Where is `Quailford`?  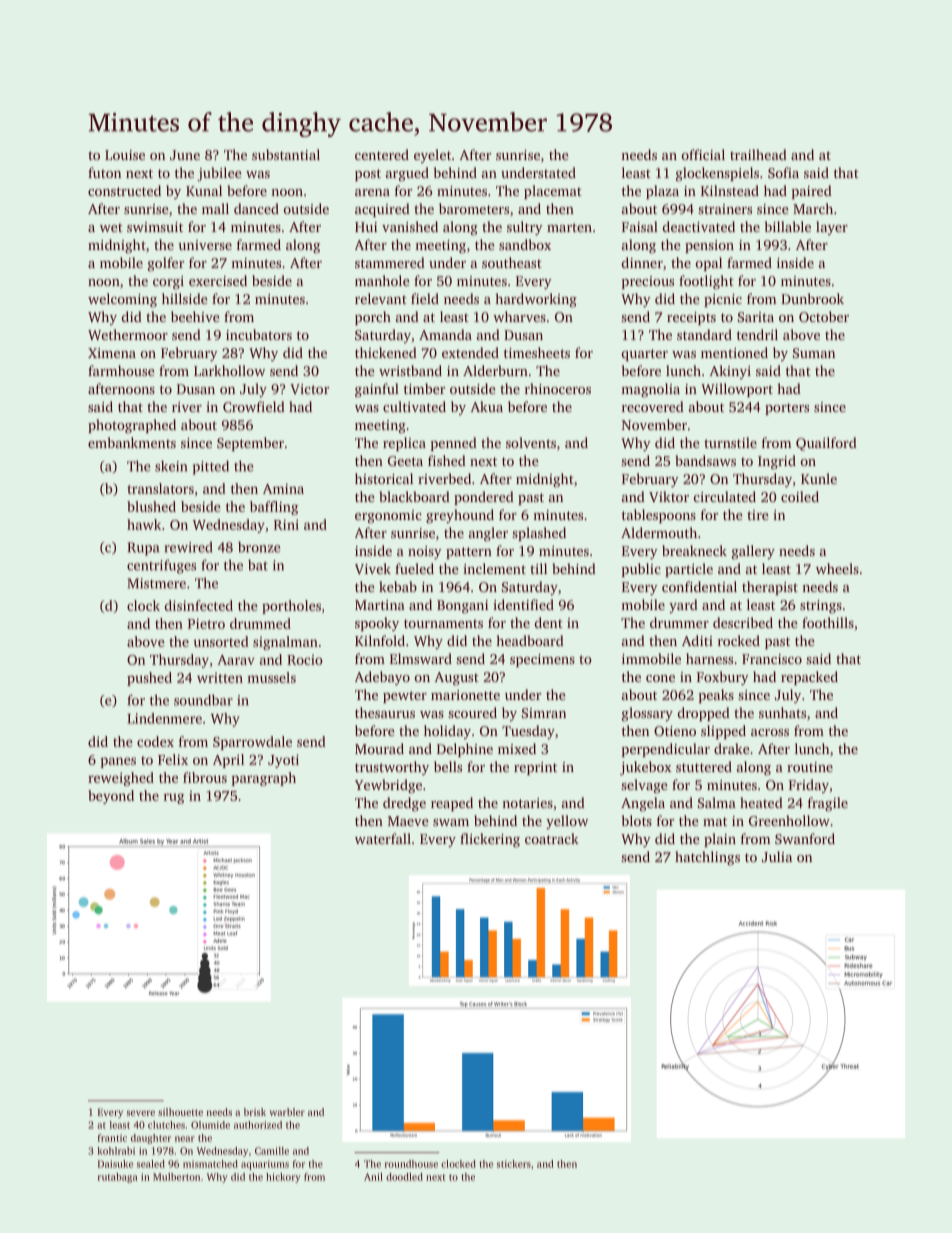
Quailford is located at coordinates (826, 444).
